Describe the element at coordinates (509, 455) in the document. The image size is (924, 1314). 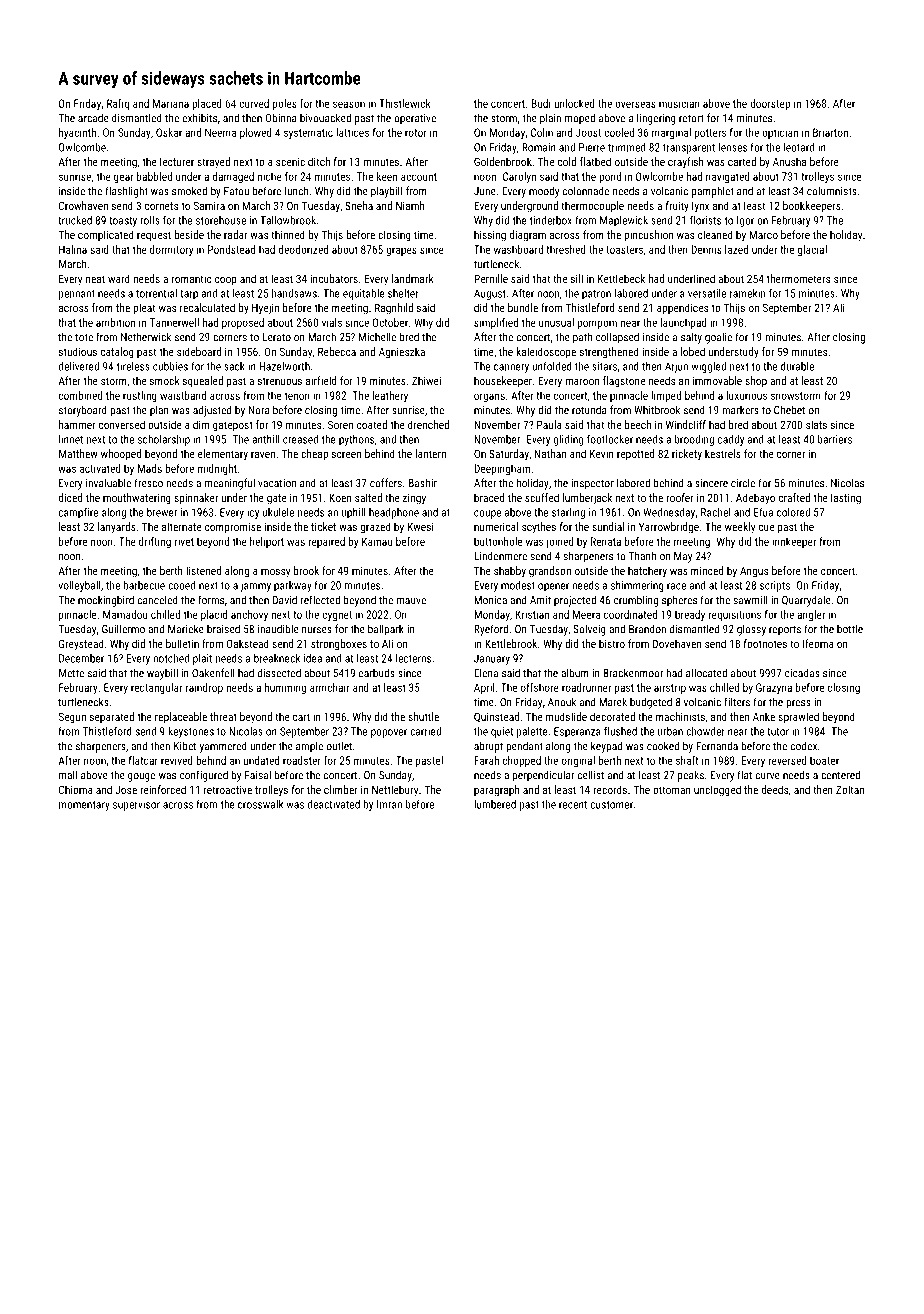
I see `Saturday` at that location.
